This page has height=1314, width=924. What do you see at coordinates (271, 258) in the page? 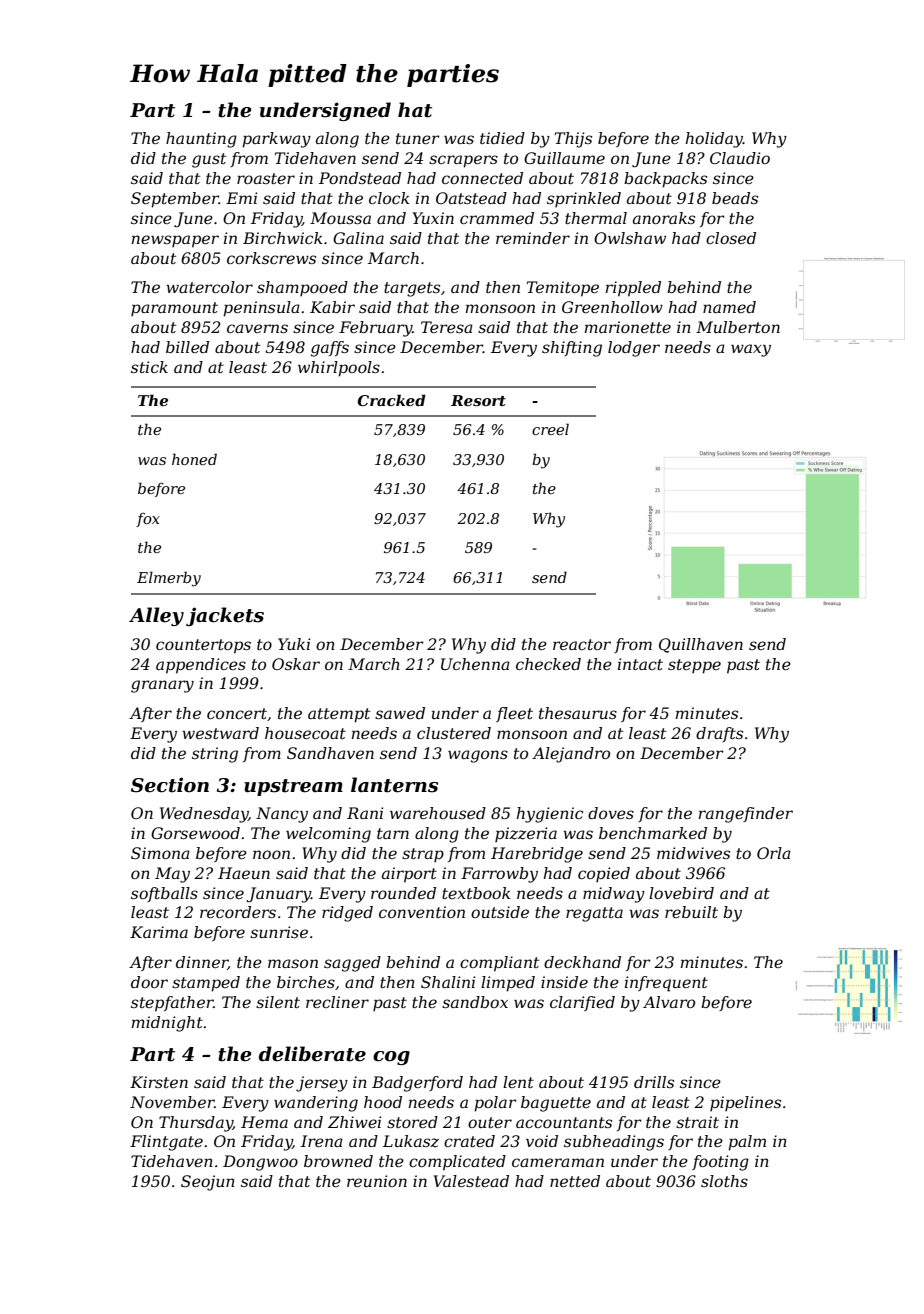
I see `corkscrews` at bounding box center [271, 258].
